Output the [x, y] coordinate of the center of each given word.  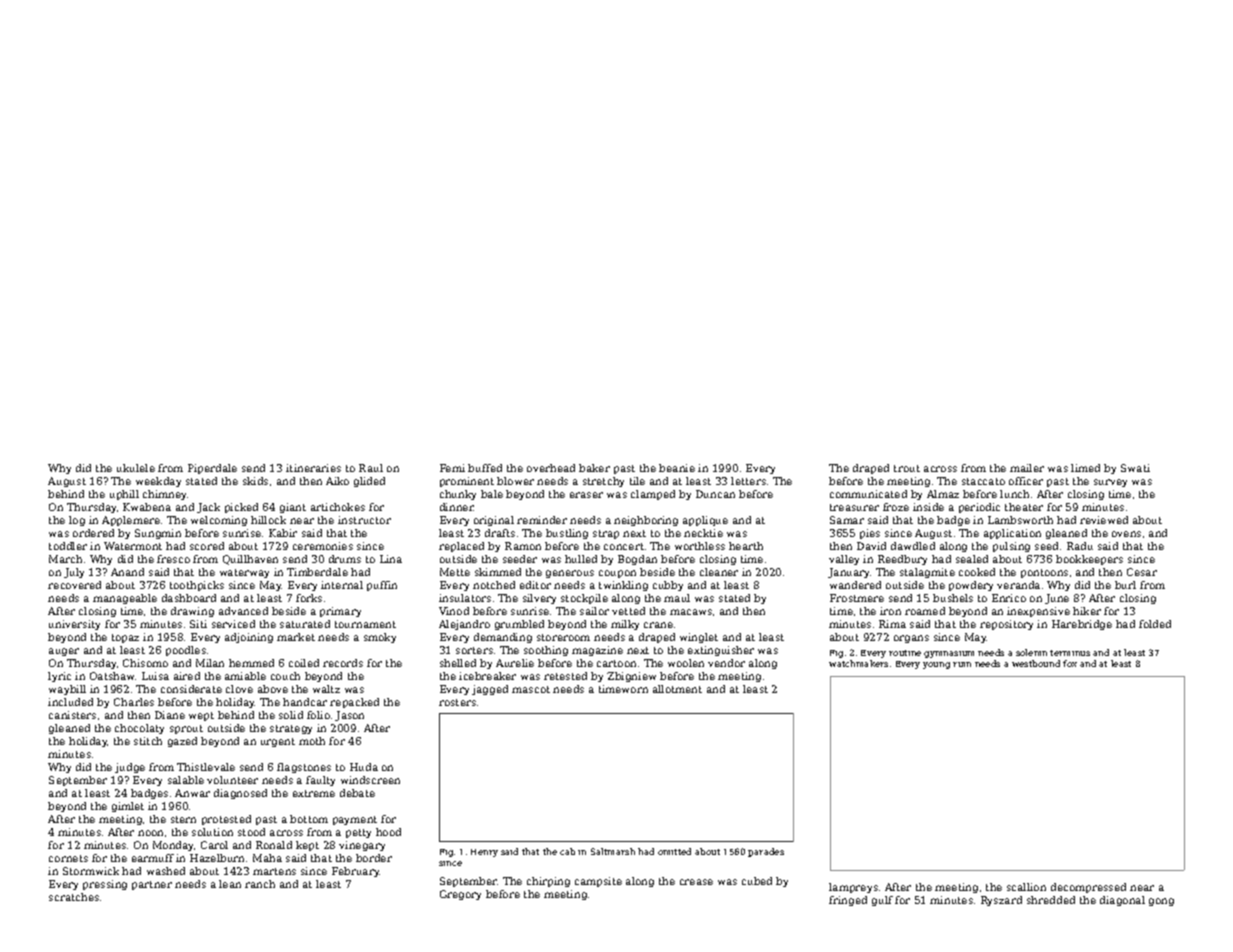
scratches [74, 897]
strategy [291, 729]
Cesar [1142, 572]
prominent [467, 482]
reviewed [1104, 520]
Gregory [460, 895]
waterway [244, 573]
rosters [457, 702]
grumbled [519, 625]
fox [1070, 663]
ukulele [136, 468]
